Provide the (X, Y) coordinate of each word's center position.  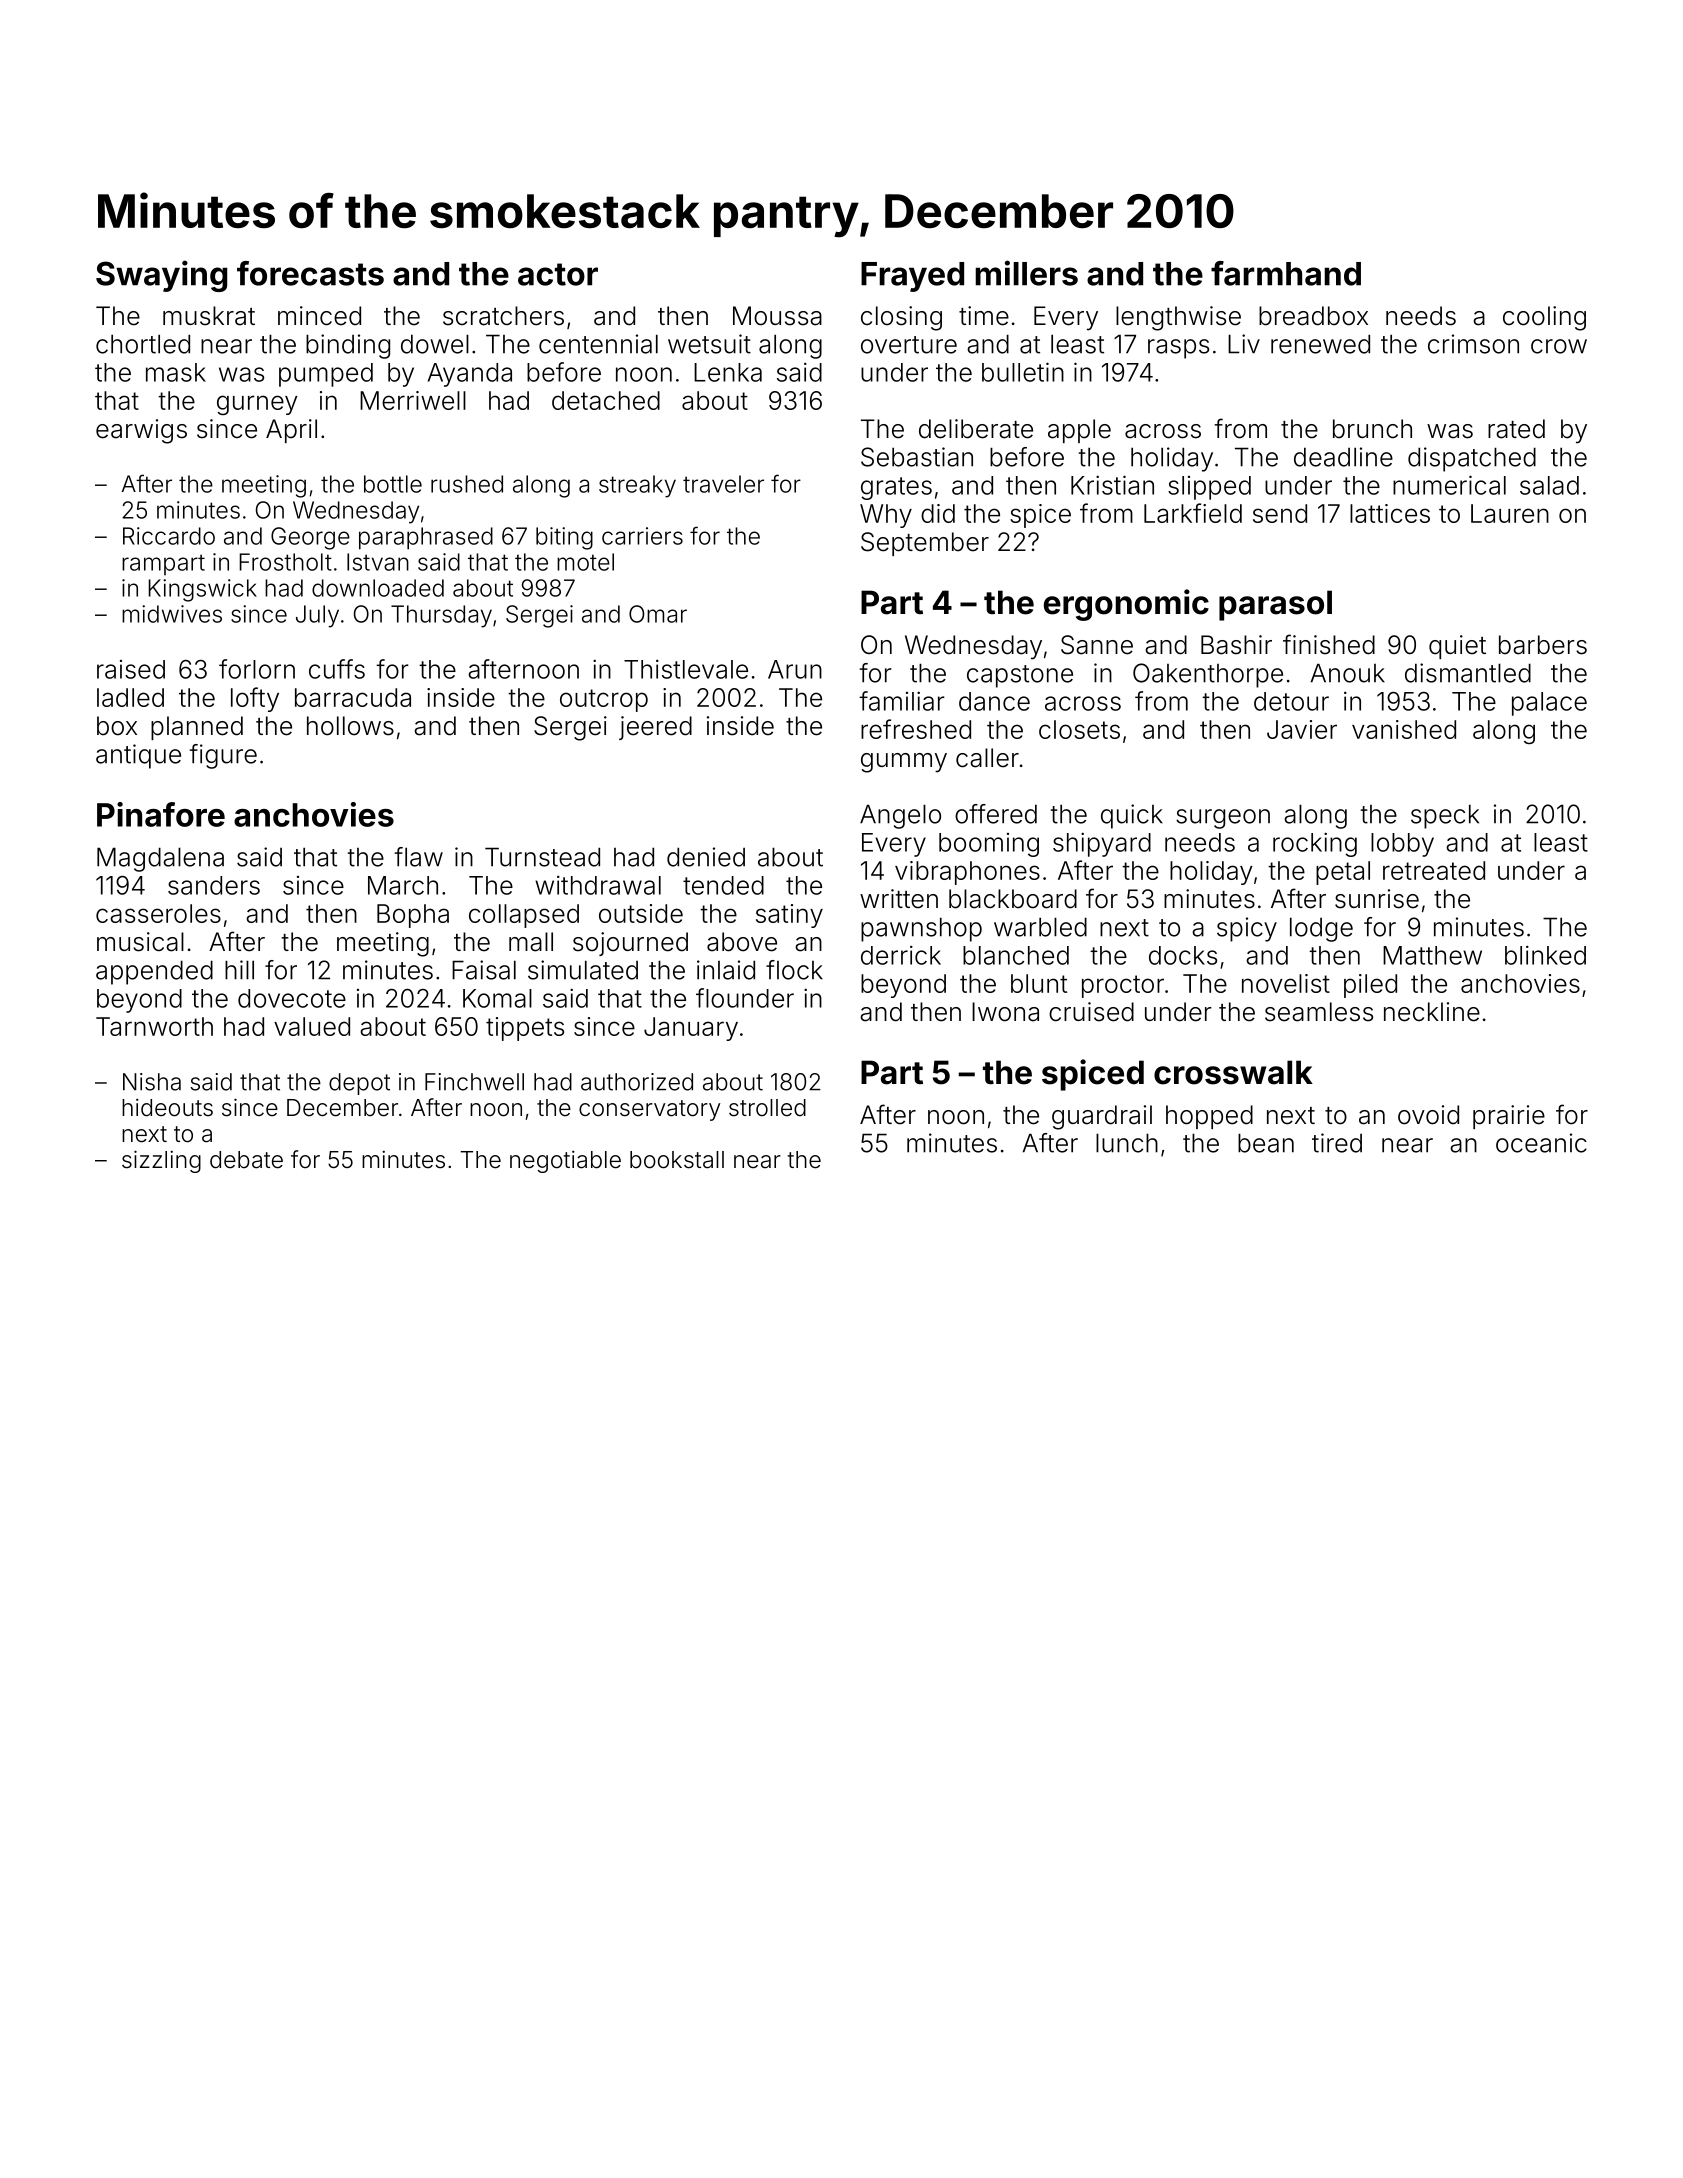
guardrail (1102, 1117)
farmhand (1286, 273)
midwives (172, 614)
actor (558, 274)
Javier (1302, 729)
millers (1026, 273)
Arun (795, 669)
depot (359, 1084)
